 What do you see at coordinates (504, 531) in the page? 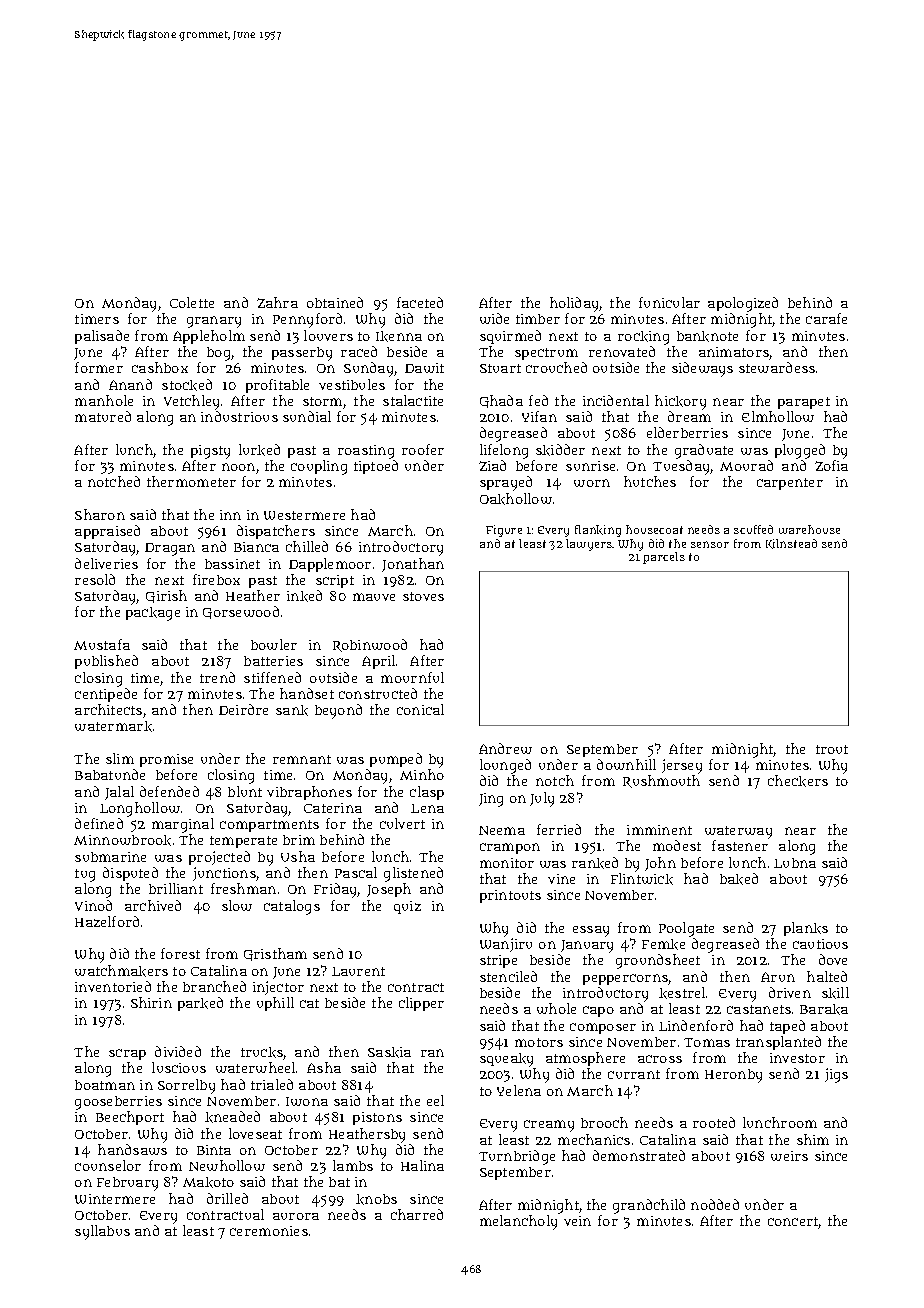
I see `Figure` at bounding box center [504, 531].
